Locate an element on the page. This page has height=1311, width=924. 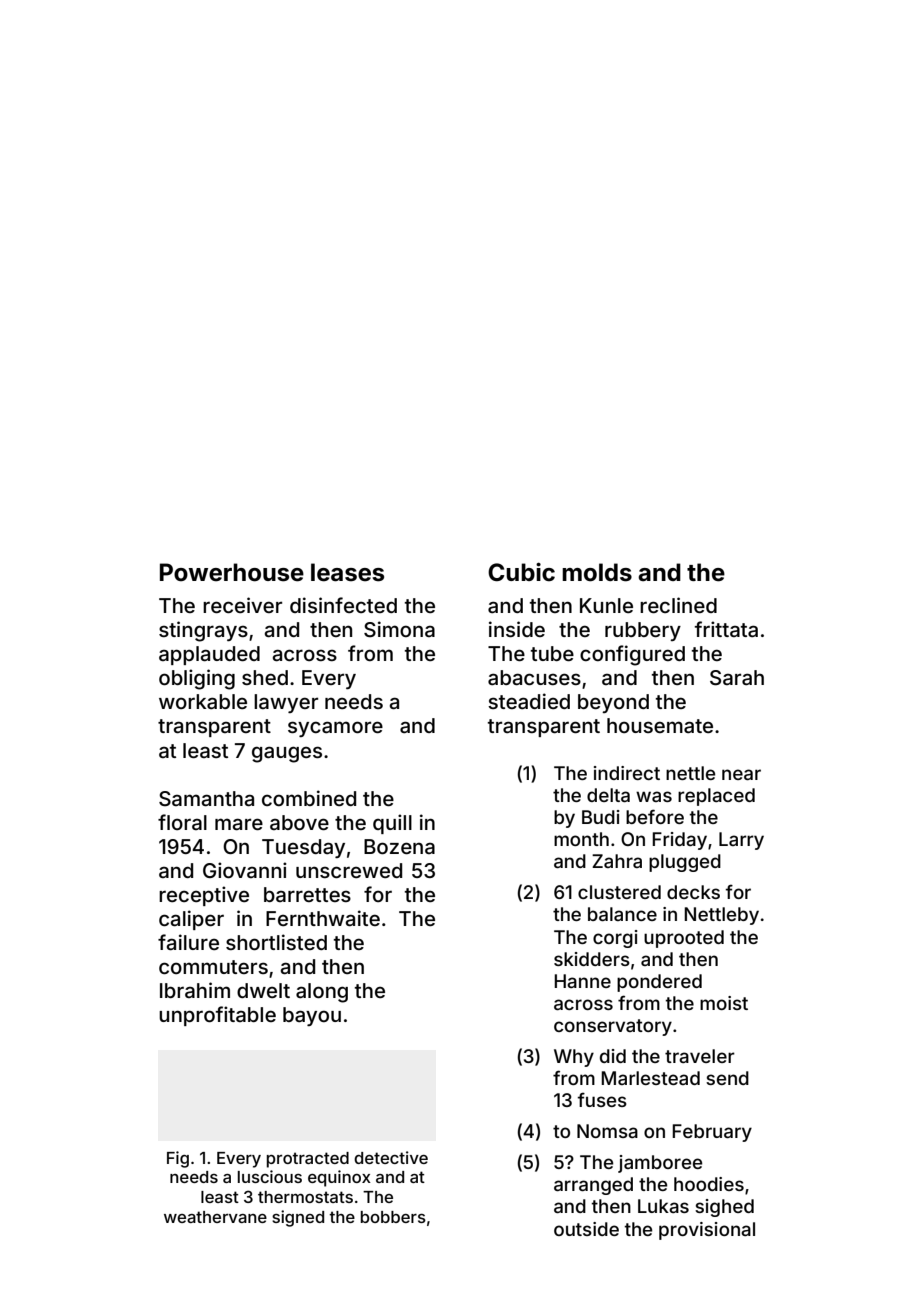
frittata is located at coordinates (726, 629).
